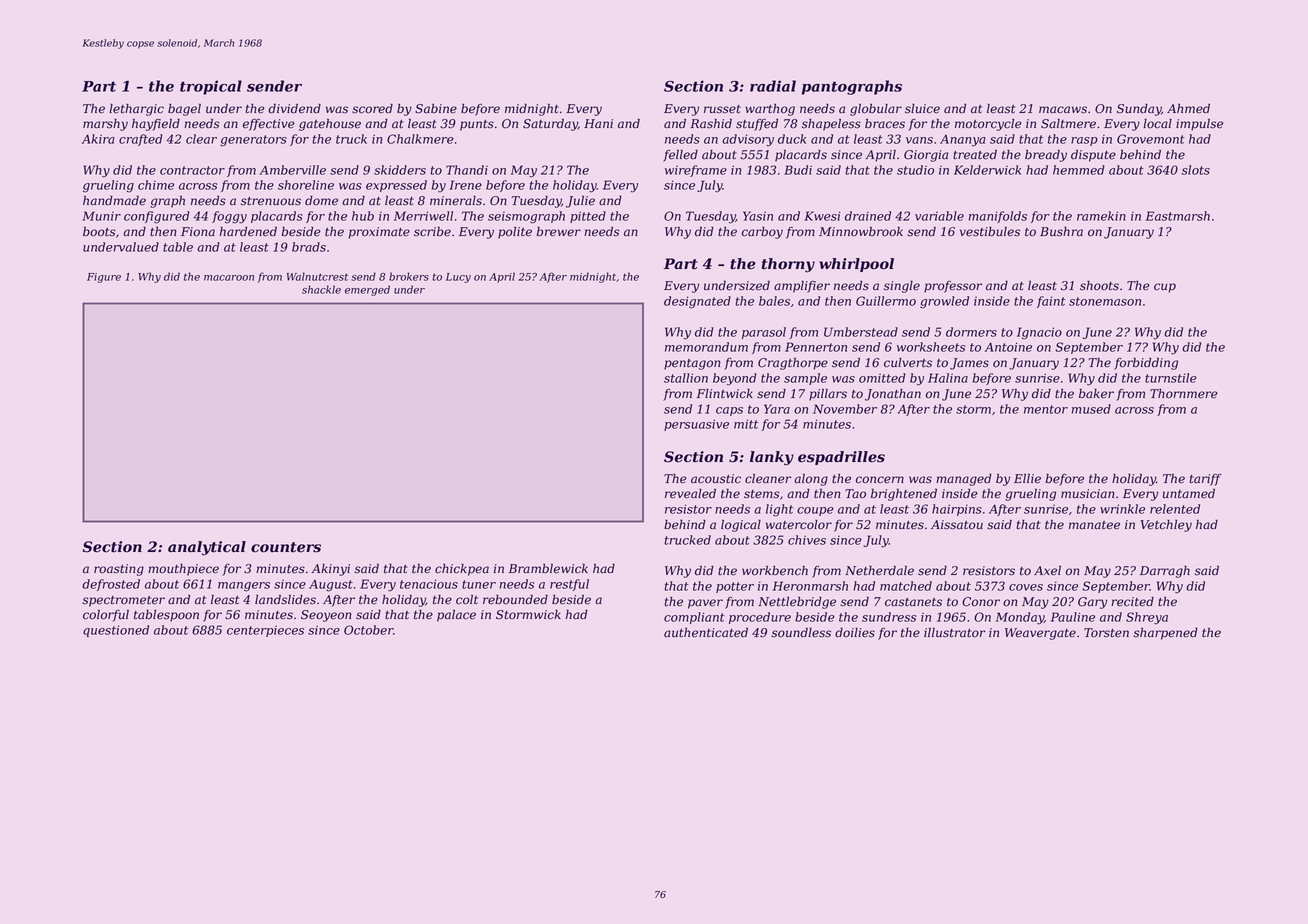  I want to click on Merriwell, so click(423, 216).
